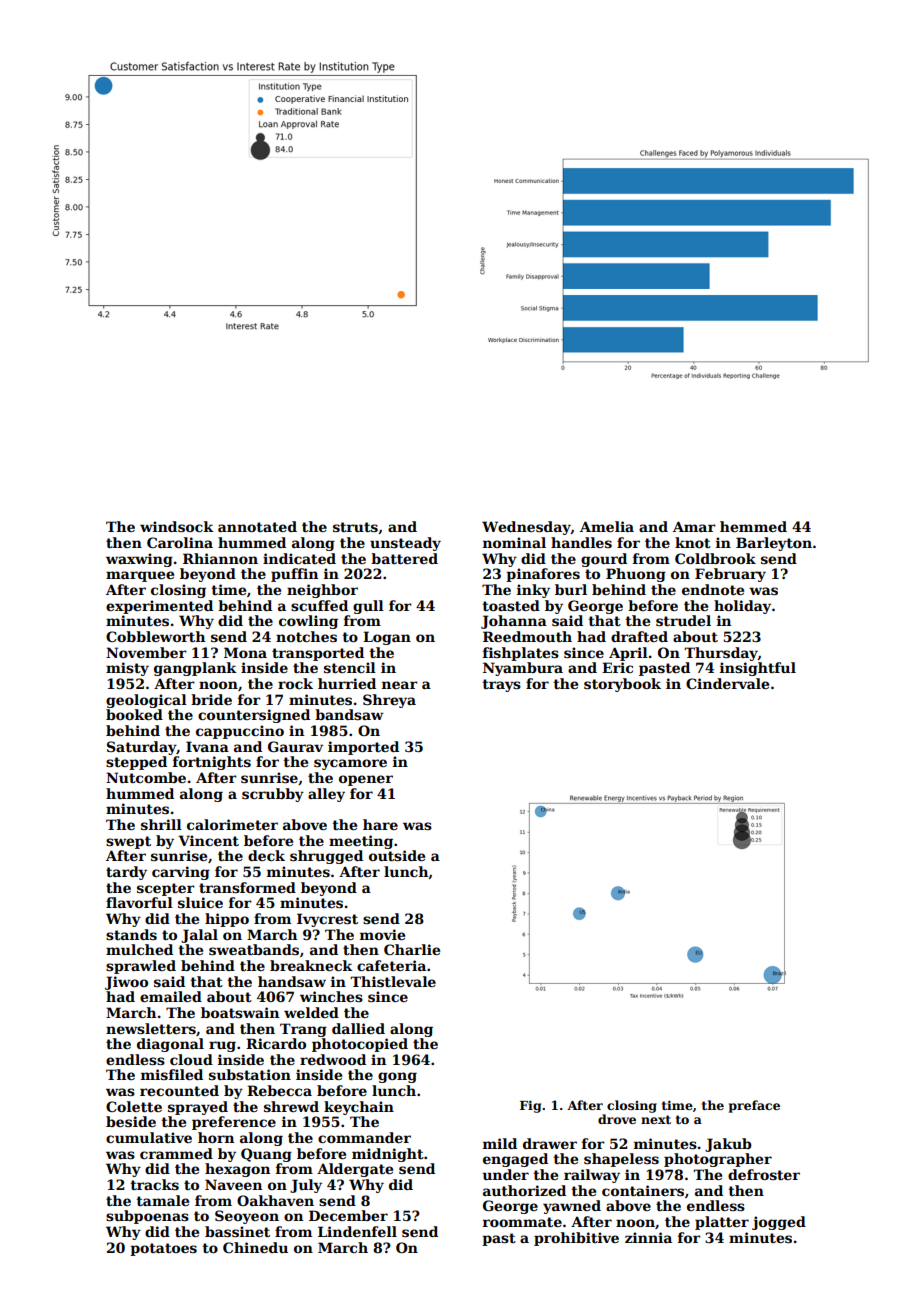 The height and width of the image is (1308, 924). I want to click on preface, so click(754, 1106).
